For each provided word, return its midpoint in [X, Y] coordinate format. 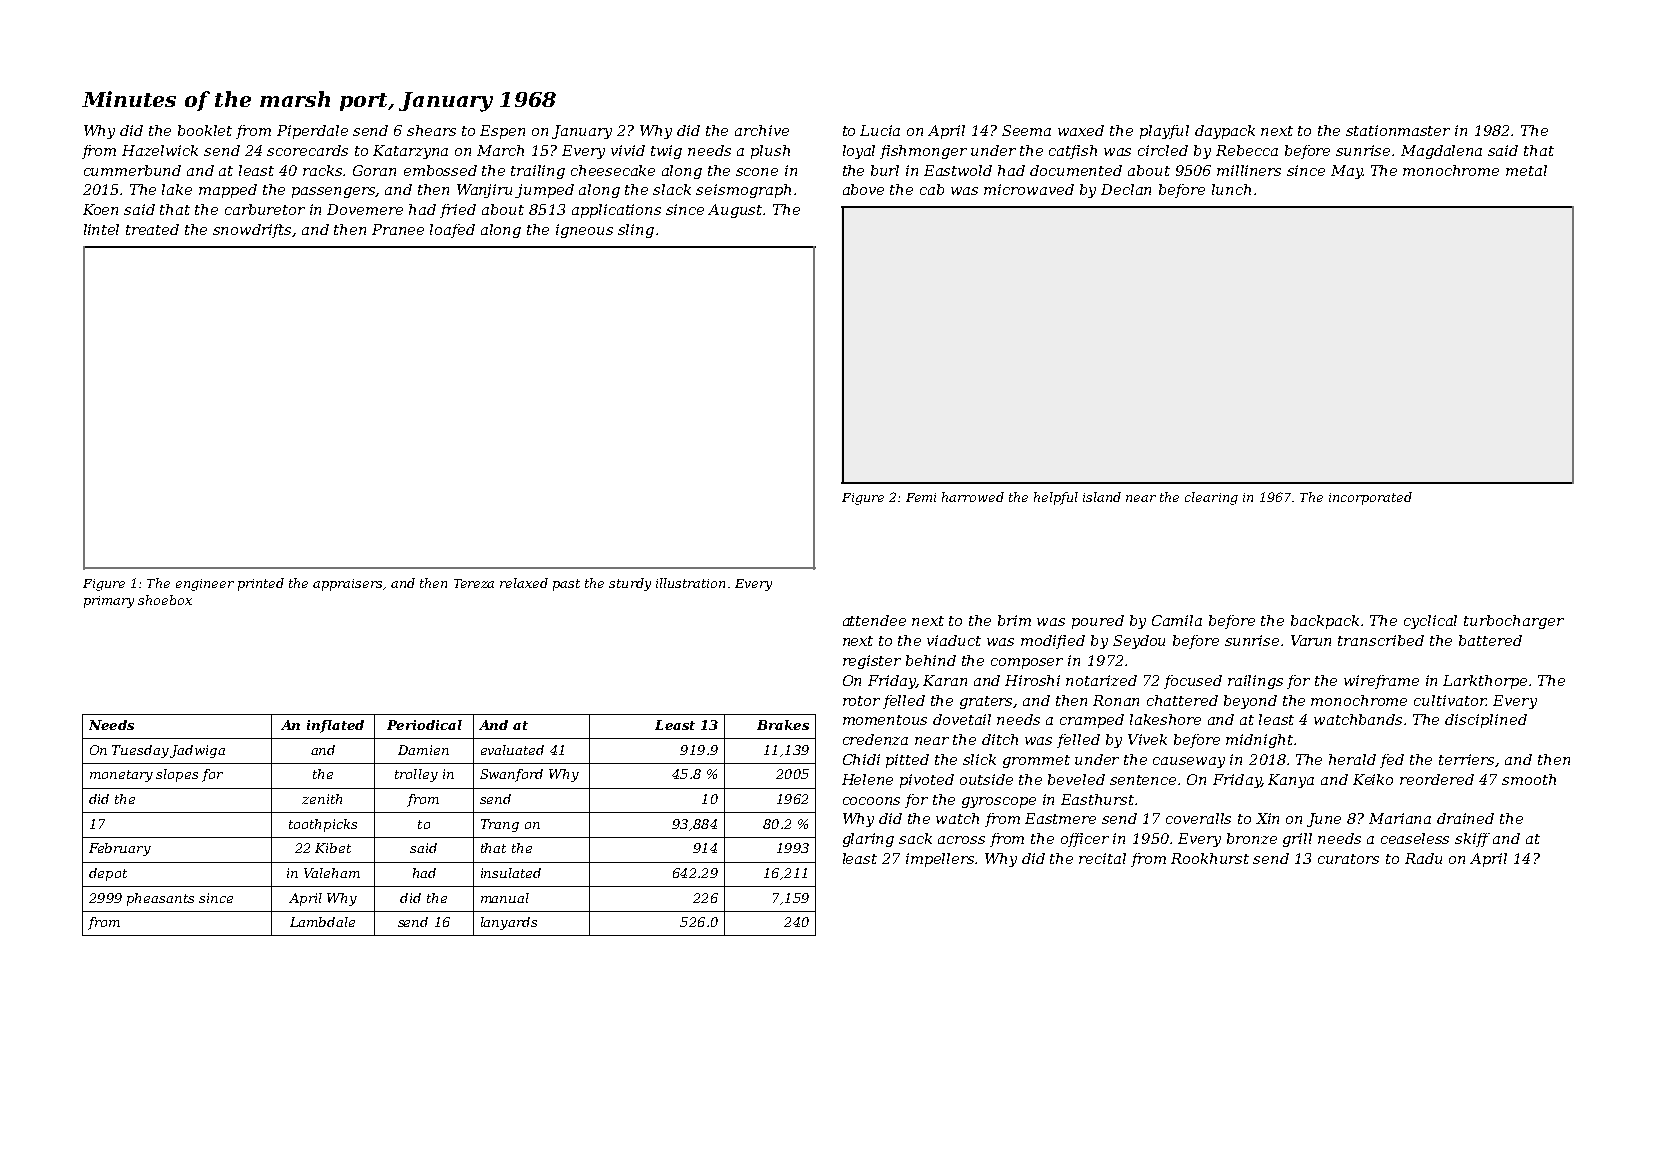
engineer [205, 585]
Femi [921, 497]
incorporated [1370, 498]
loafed [452, 231]
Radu [1423, 858]
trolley [416, 775]
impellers [941, 860]
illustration [690, 583]
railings [1255, 682]
